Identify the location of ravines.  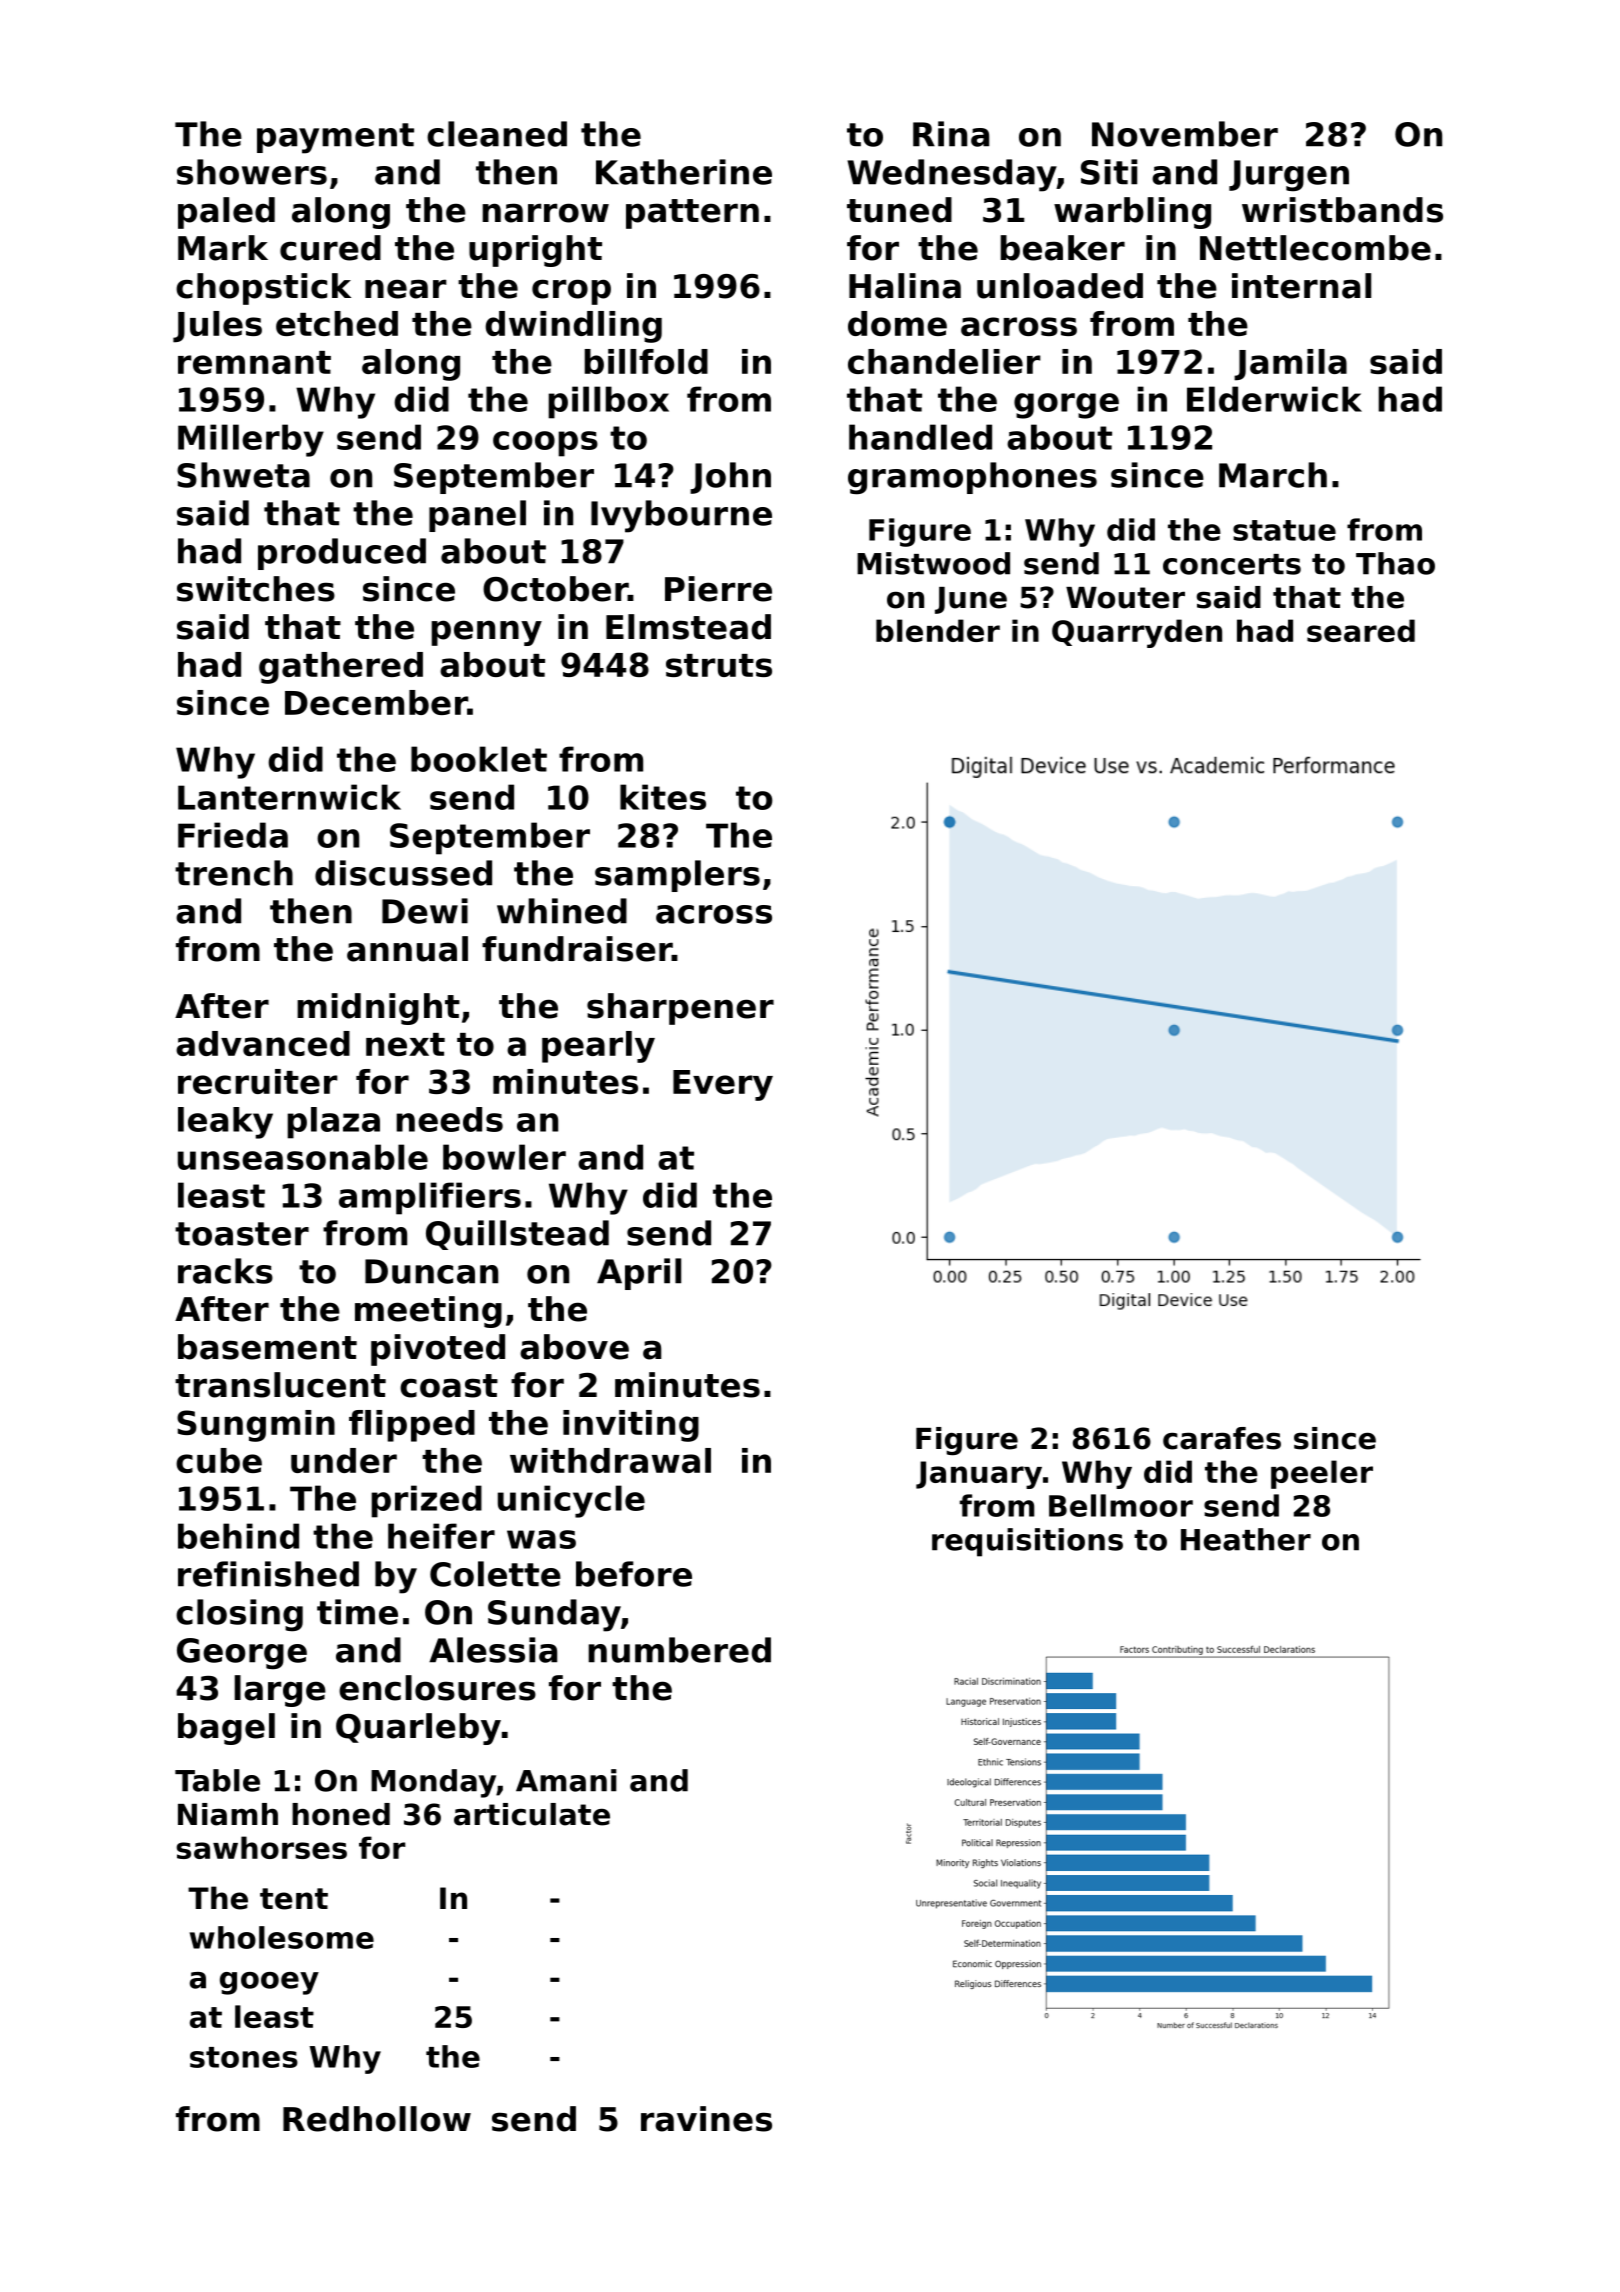
(706, 2119).
